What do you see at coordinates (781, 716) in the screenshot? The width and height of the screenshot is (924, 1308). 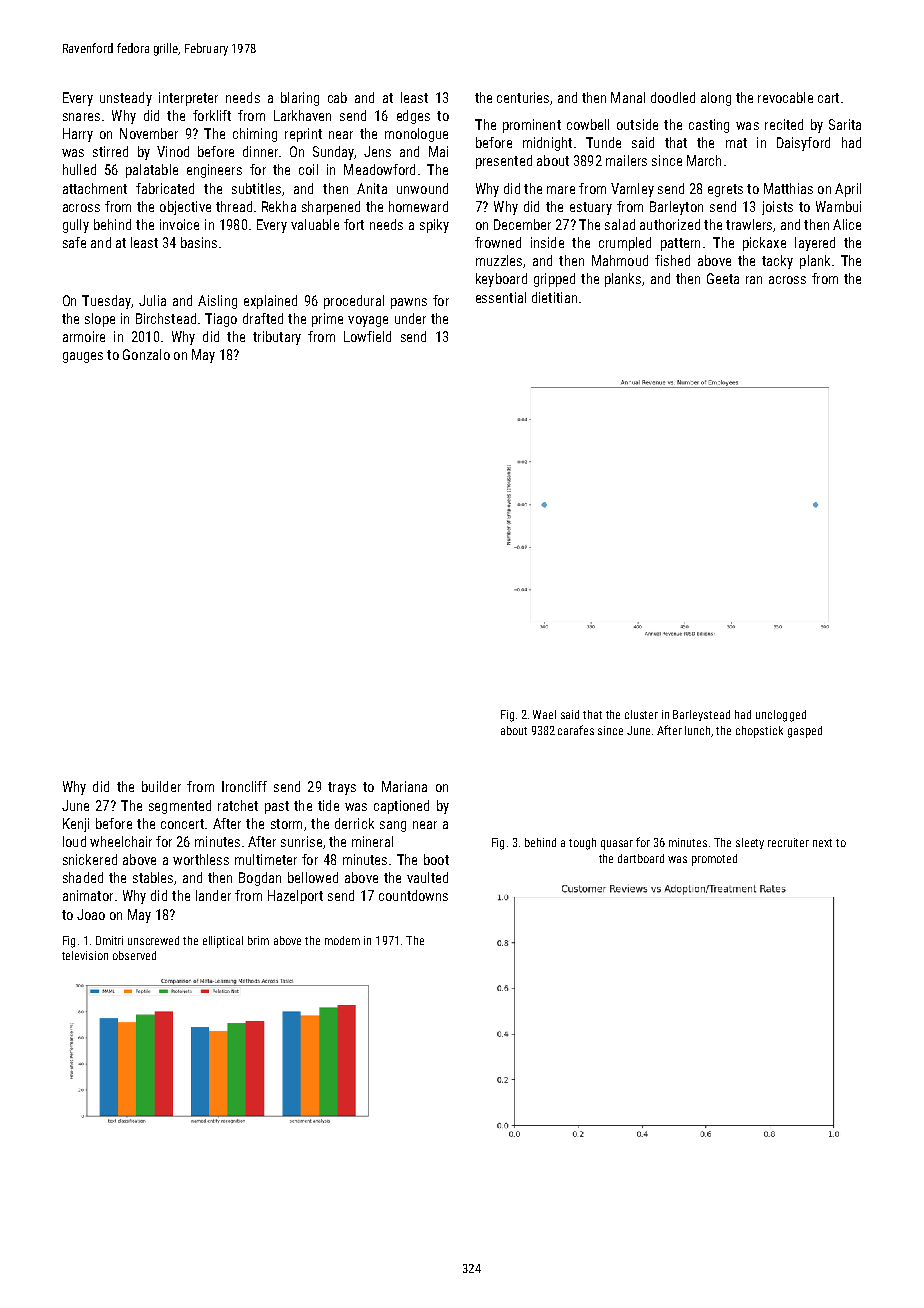 I see `unclogged` at bounding box center [781, 716].
